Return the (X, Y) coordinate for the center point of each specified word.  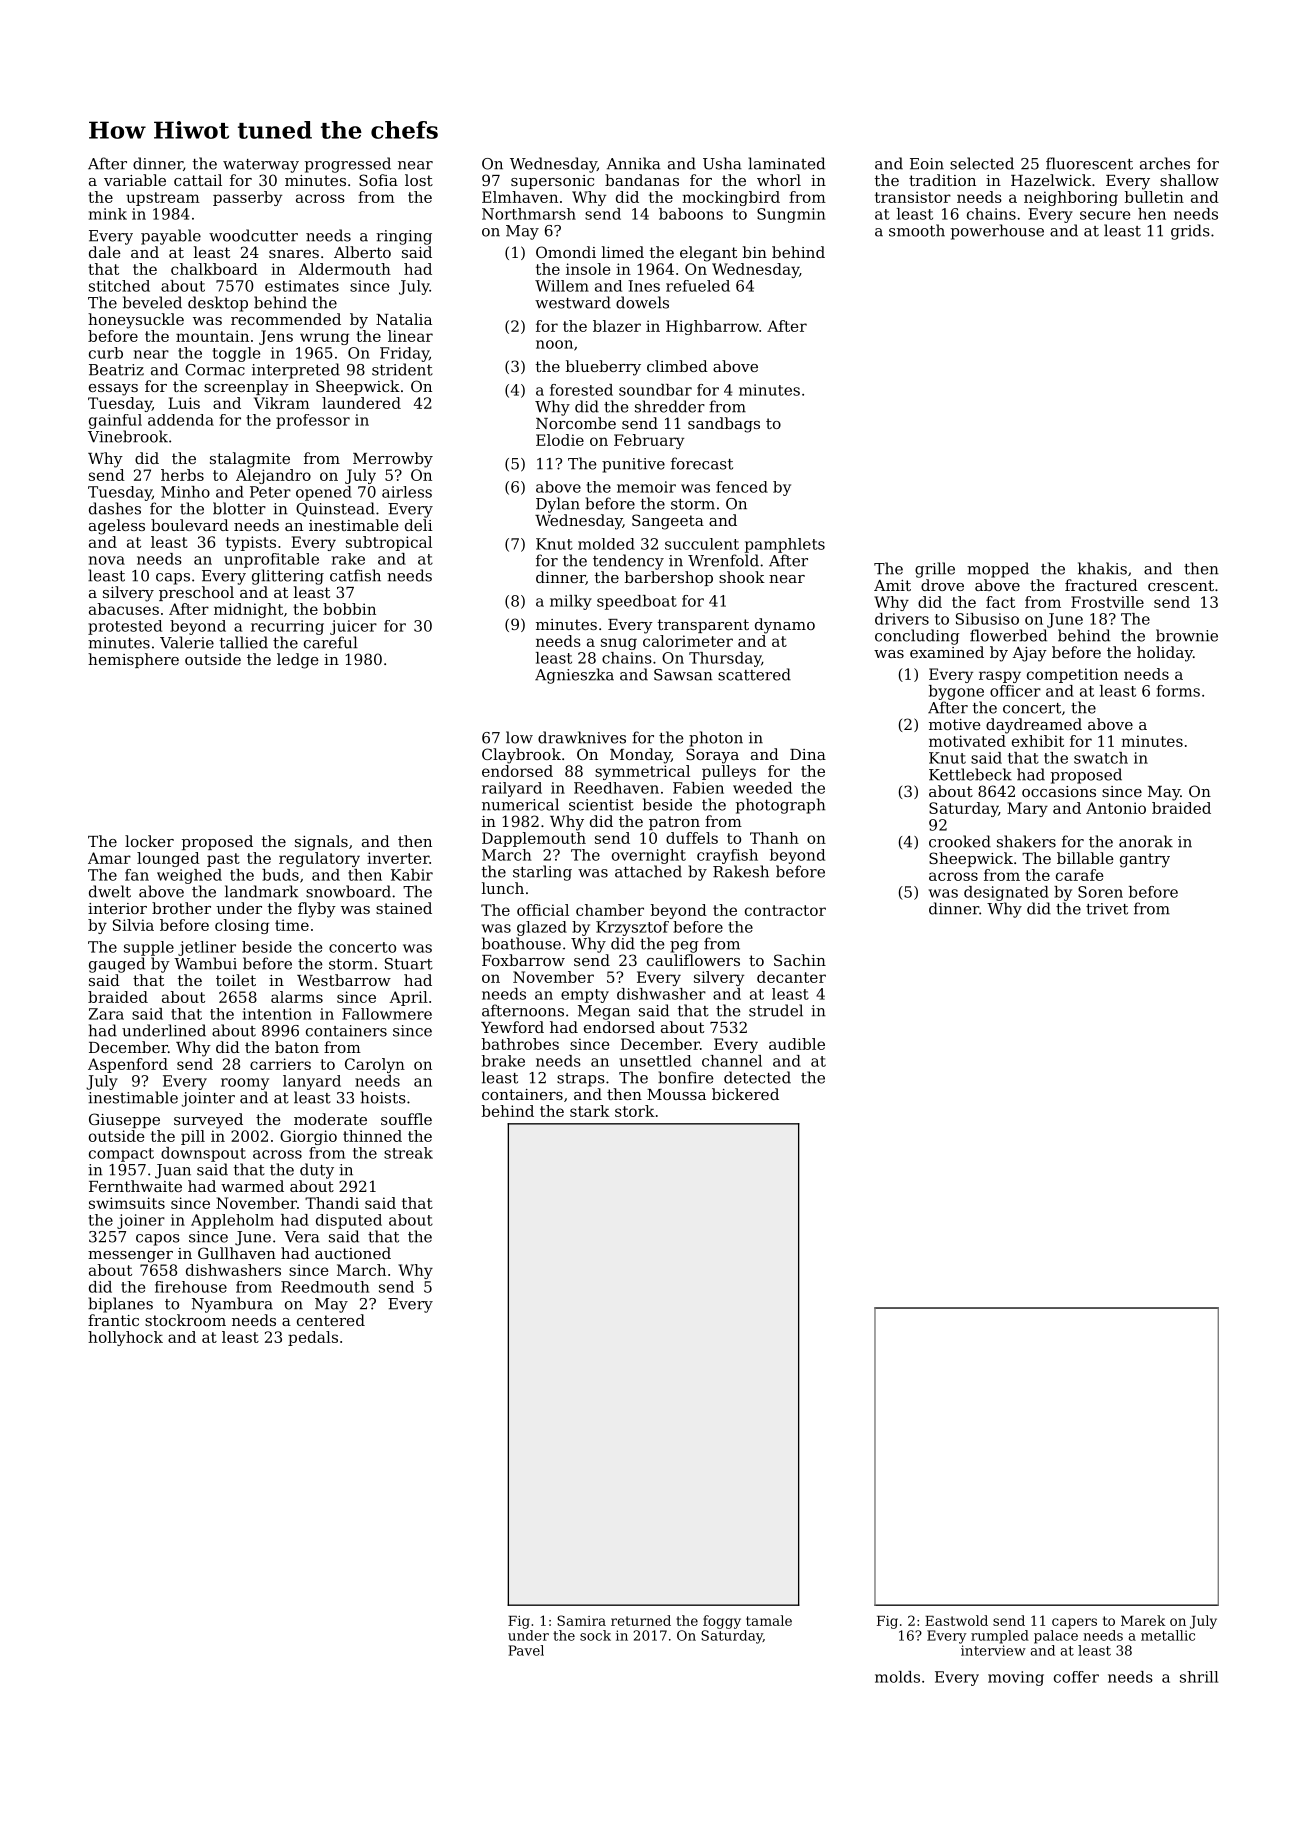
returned (641, 1620)
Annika (634, 163)
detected (757, 1077)
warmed (252, 1186)
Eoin (927, 164)
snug (619, 644)
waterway (261, 166)
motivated (967, 741)
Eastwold (956, 1620)
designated (1006, 893)
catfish (355, 575)
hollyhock (125, 1338)
